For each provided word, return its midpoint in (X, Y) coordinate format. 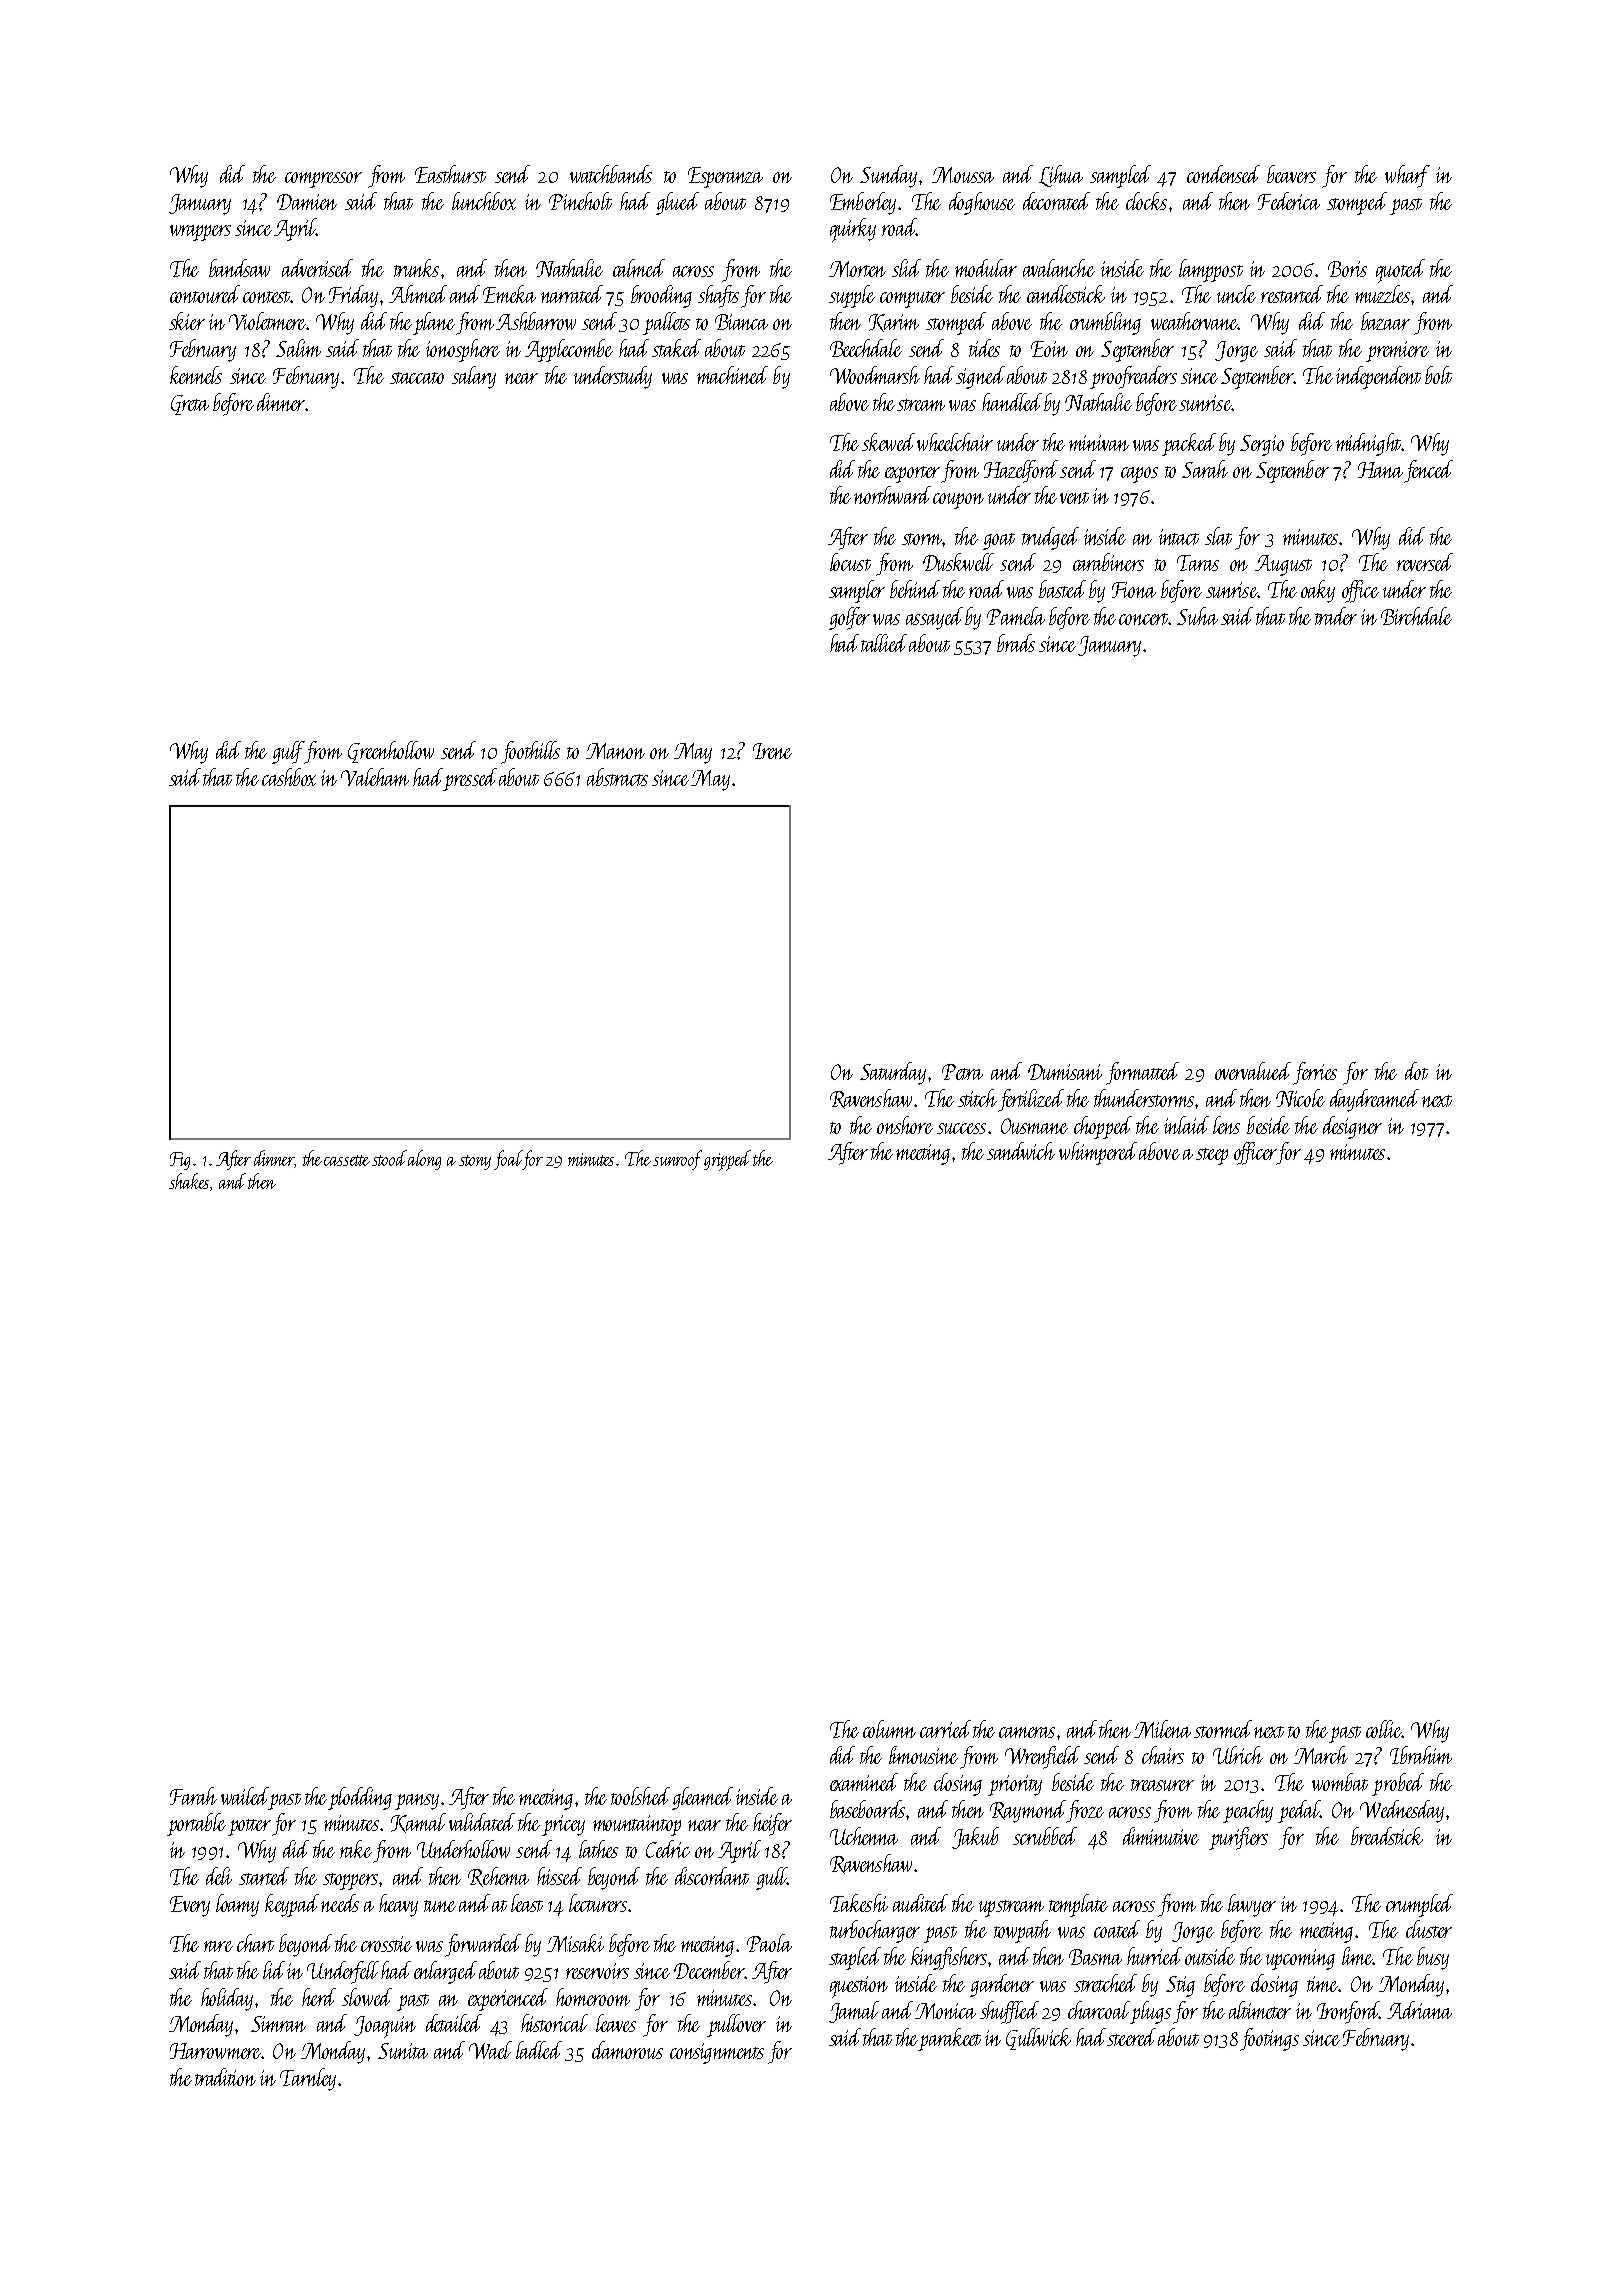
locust (850, 562)
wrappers (200, 233)
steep (1212, 1156)
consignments (717, 2053)
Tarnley (308, 2079)
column (889, 1729)
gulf (288, 752)
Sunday (888, 176)
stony (475, 1162)
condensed (1223, 174)
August (1283, 565)
